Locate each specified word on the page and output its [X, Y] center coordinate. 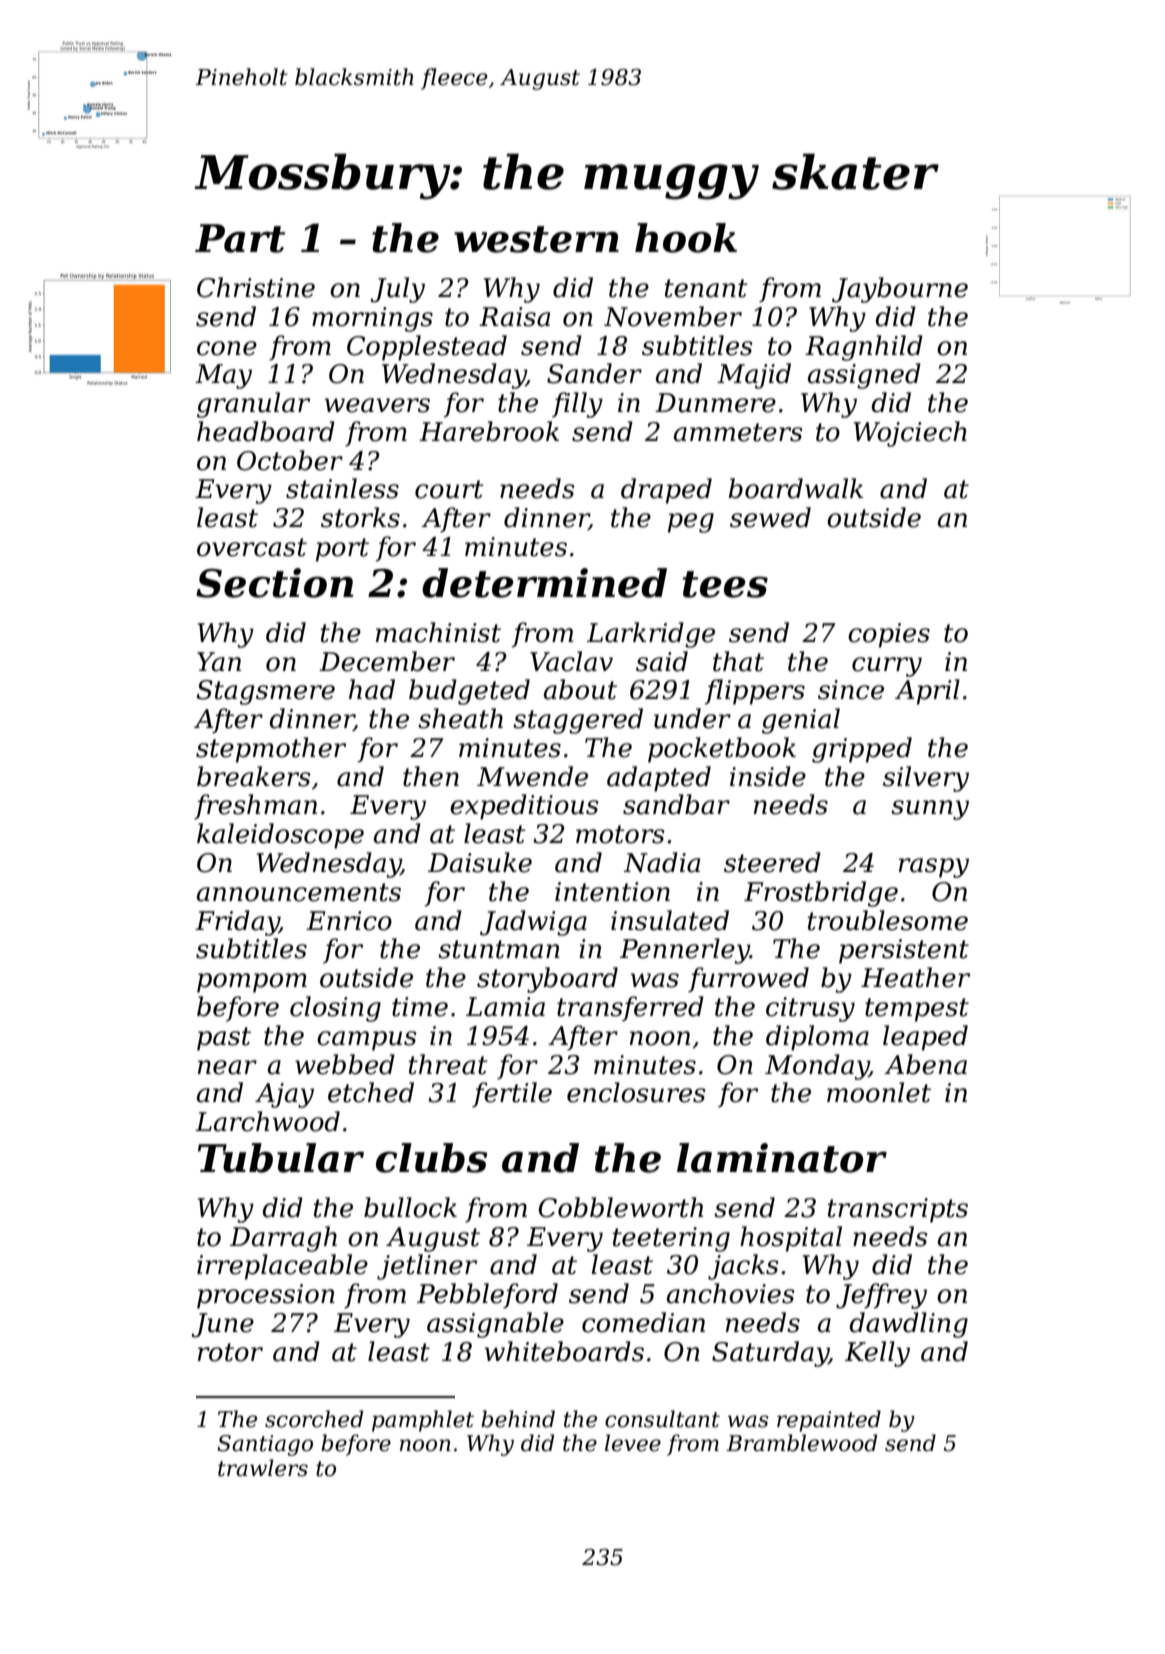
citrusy [810, 1009]
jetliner [427, 1267]
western [536, 239]
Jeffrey [881, 1296]
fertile [512, 1095]
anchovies [730, 1293]
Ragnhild [864, 348]
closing [335, 1009]
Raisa [514, 317]
